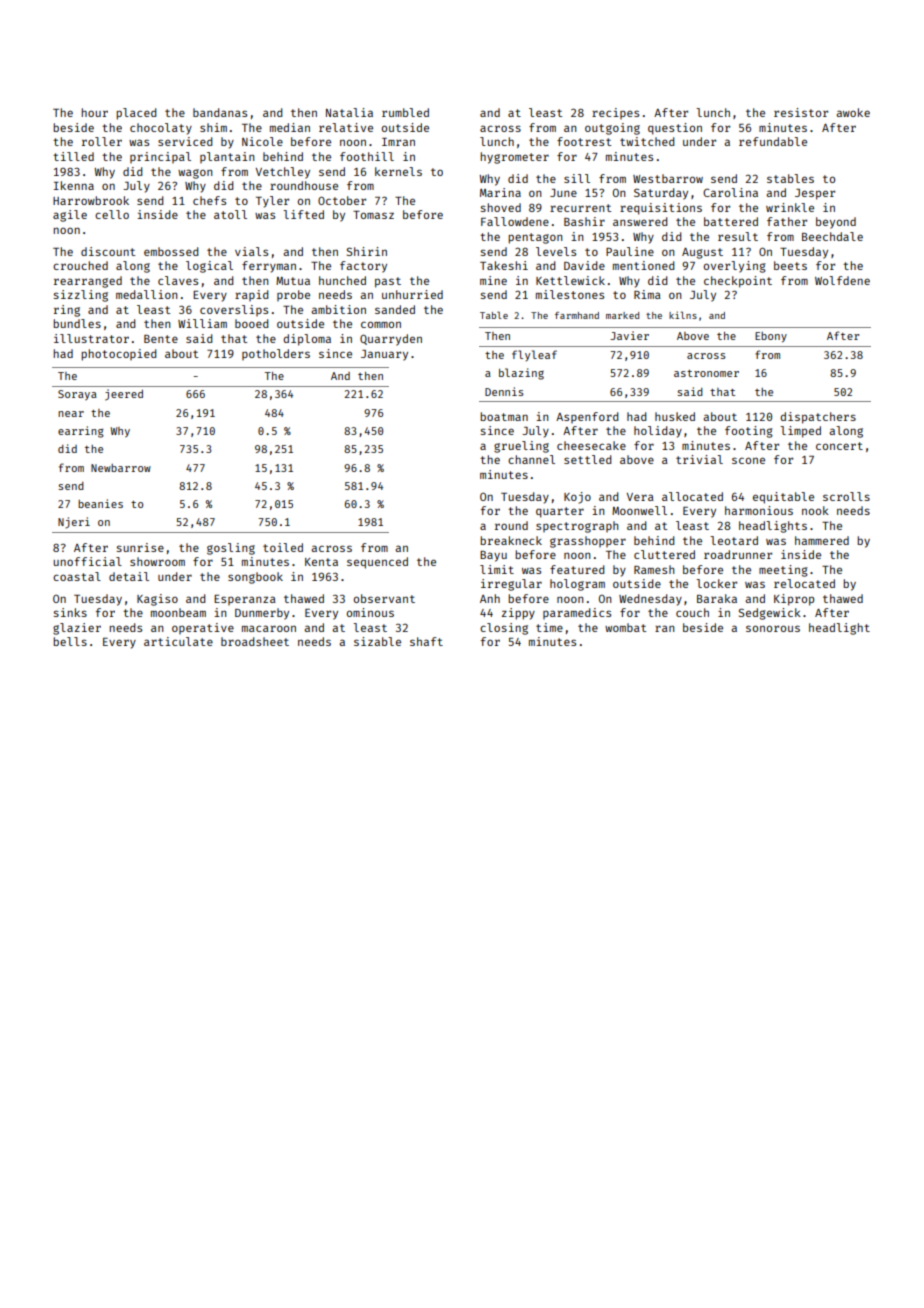  I want to click on Shirin, so click(367, 251).
